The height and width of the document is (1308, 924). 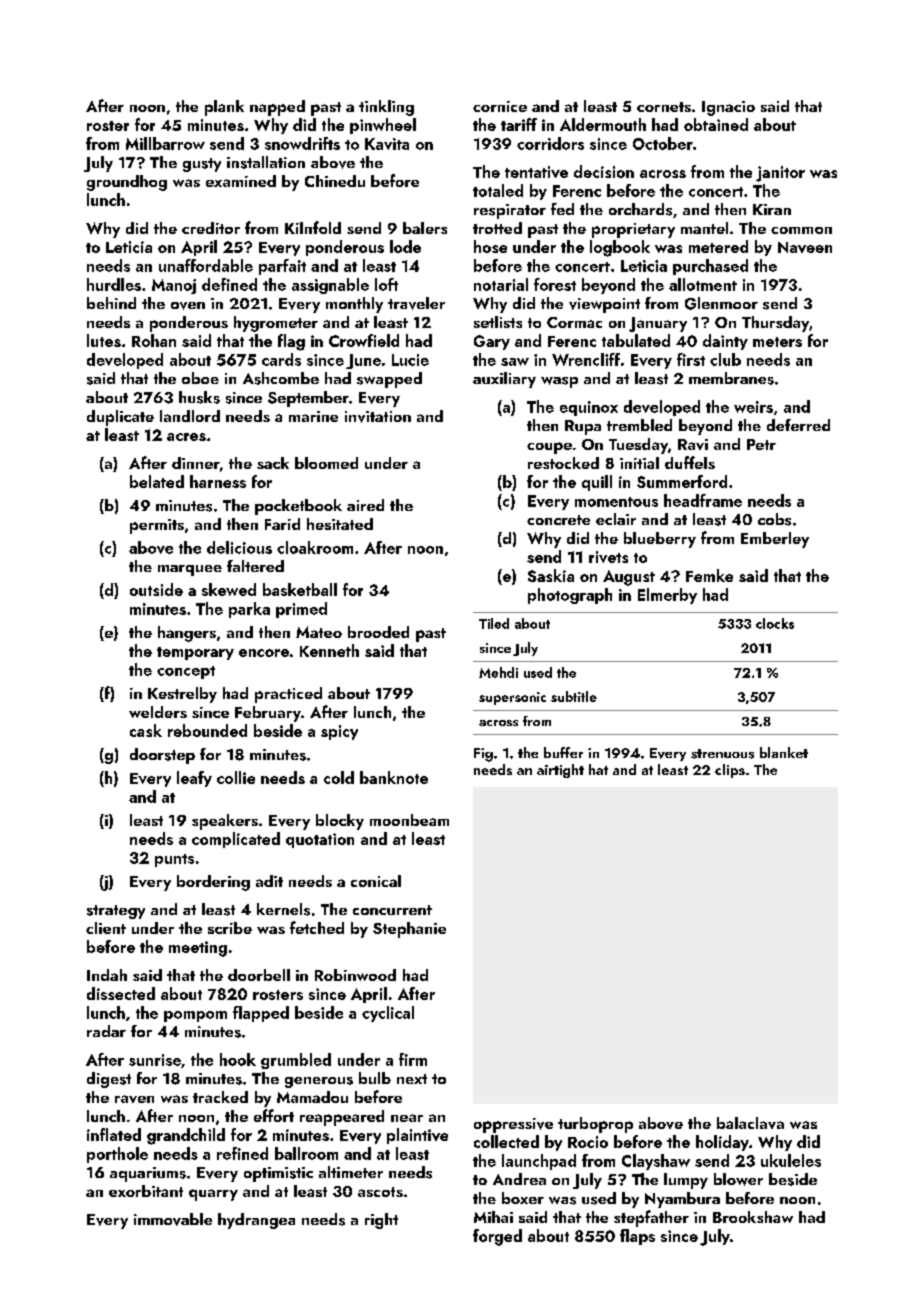 What do you see at coordinates (273, 463) in the document?
I see `sack` at bounding box center [273, 463].
